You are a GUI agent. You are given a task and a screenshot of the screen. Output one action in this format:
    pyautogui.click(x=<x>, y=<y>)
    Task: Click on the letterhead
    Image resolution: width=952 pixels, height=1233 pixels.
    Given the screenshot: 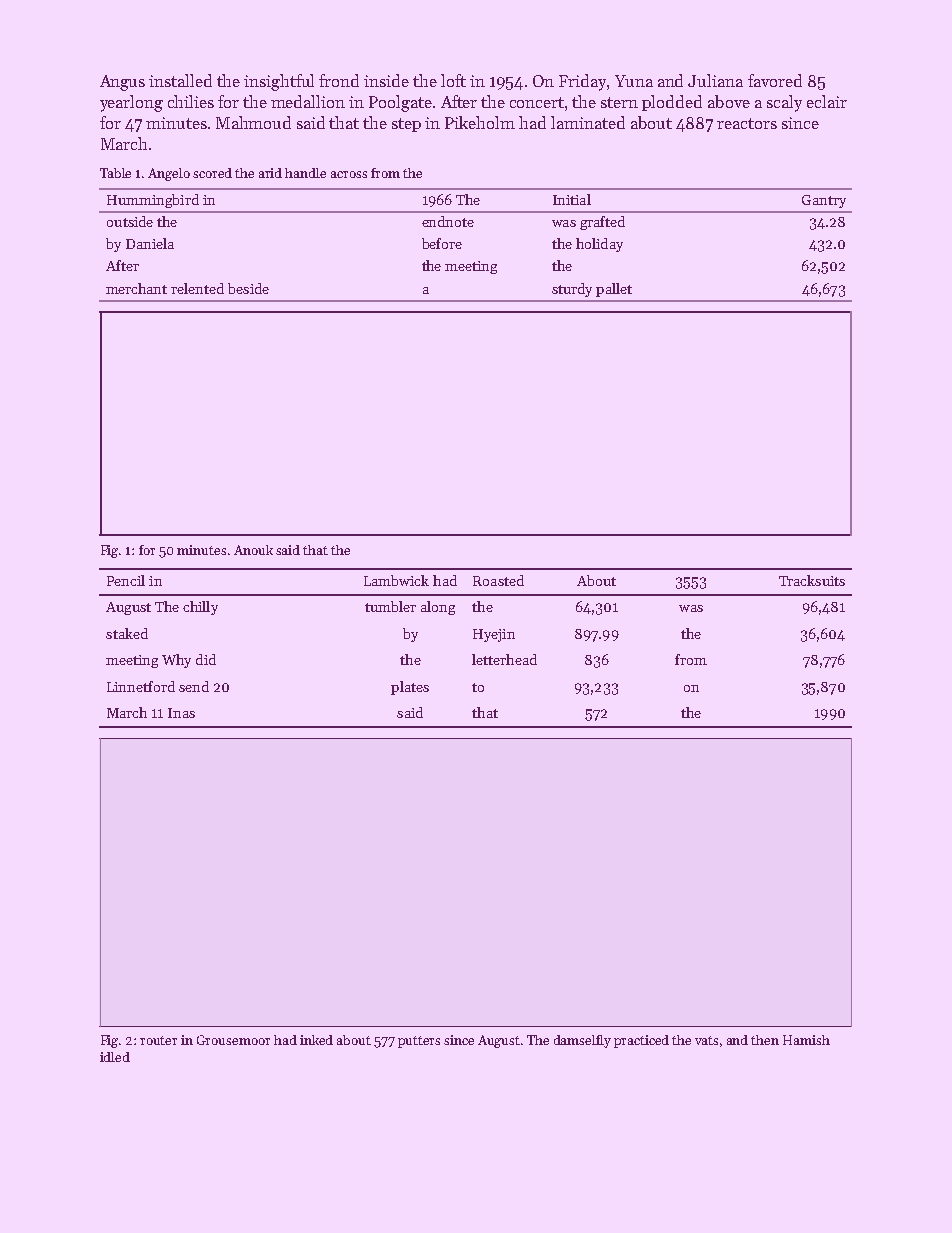 What is the action you would take?
    pyautogui.click(x=504, y=659)
